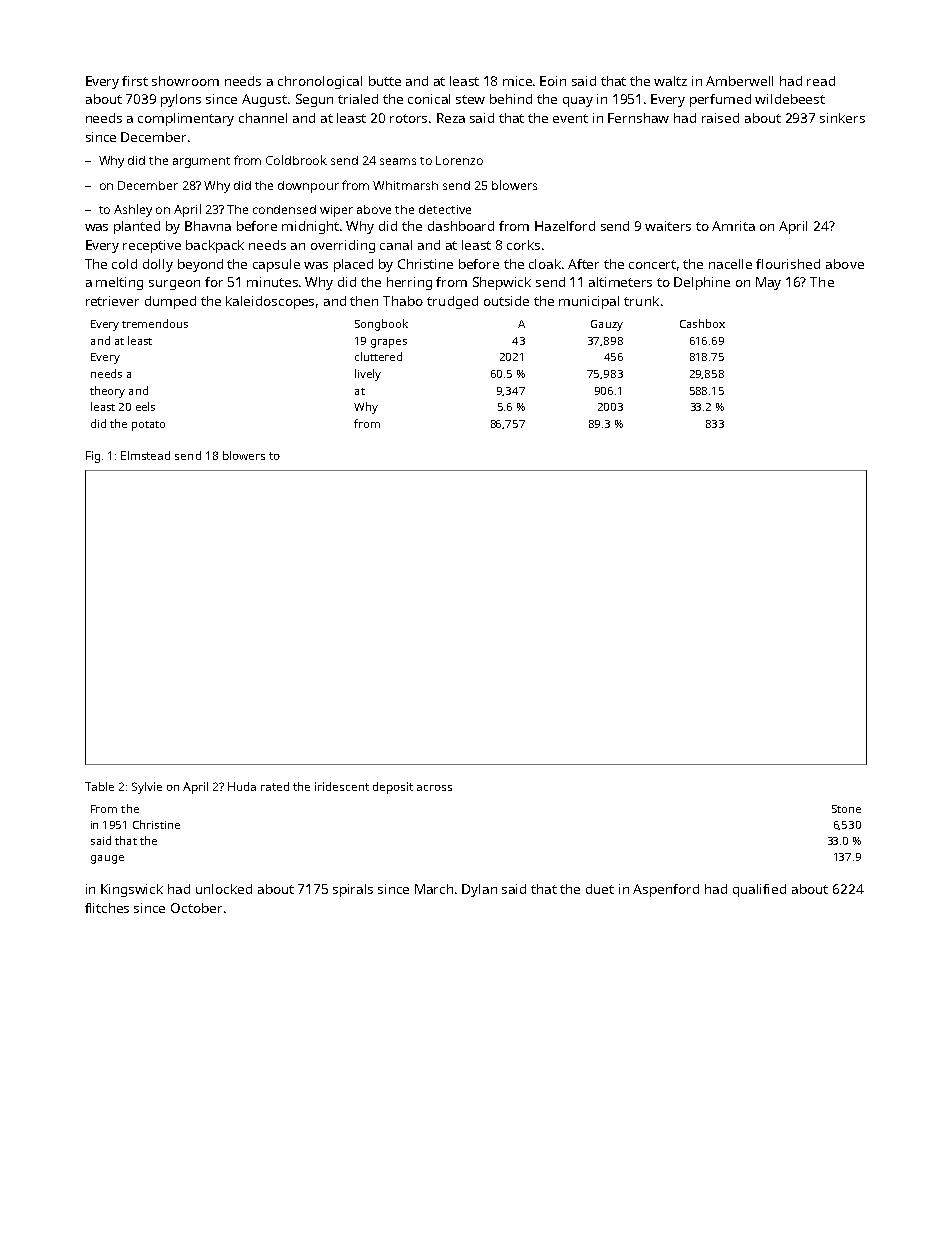 The image size is (952, 1233). Describe the element at coordinates (565, 226) in the image. I see `Hazelford` at that location.
